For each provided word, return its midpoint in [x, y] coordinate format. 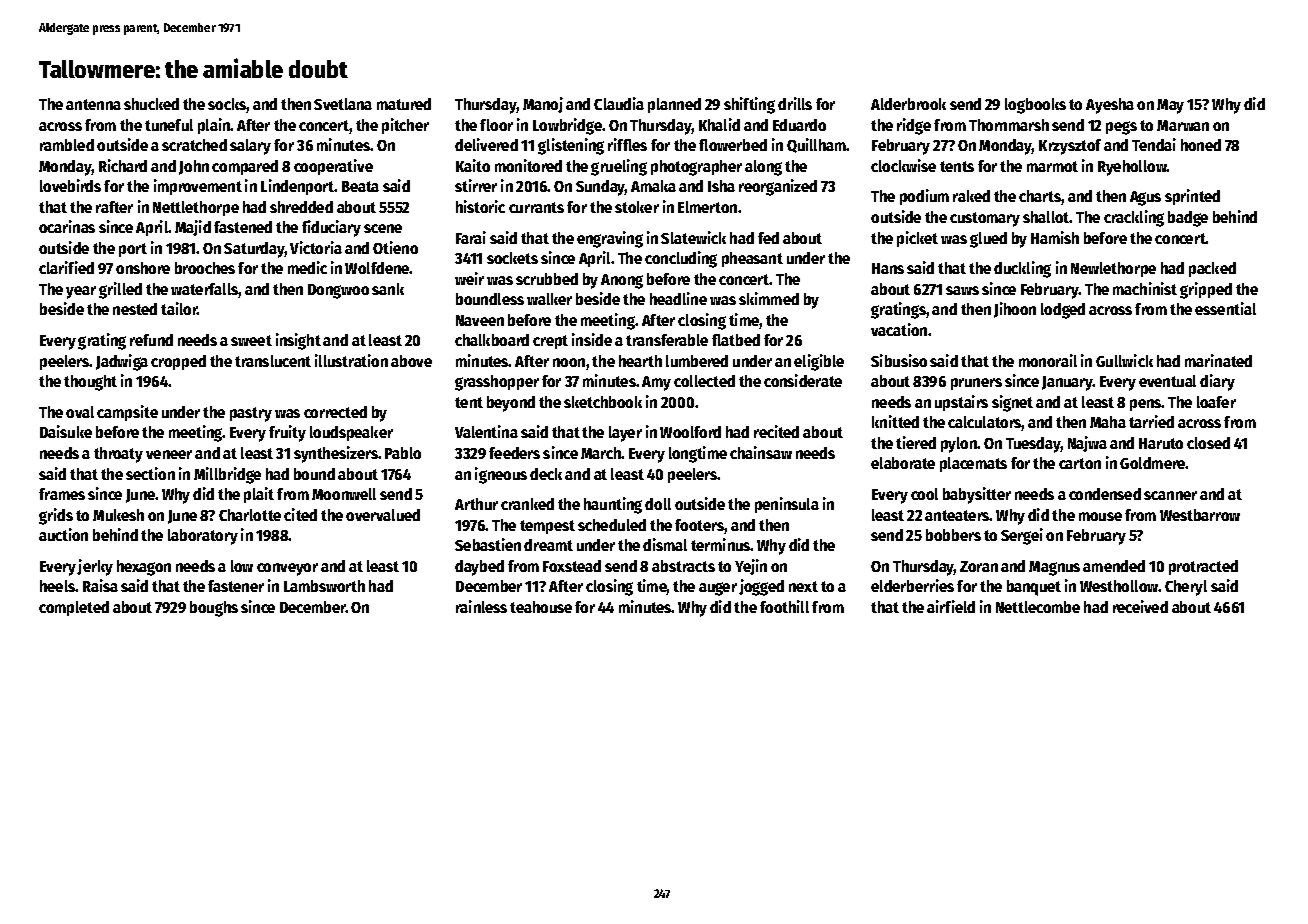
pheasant [752, 259]
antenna [93, 104]
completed [74, 608]
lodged [1063, 311]
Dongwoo [338, 291]
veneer [169, 454]
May [1170, 106]
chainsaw [761, 452]
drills [795, 103]
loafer [1216, 402]
